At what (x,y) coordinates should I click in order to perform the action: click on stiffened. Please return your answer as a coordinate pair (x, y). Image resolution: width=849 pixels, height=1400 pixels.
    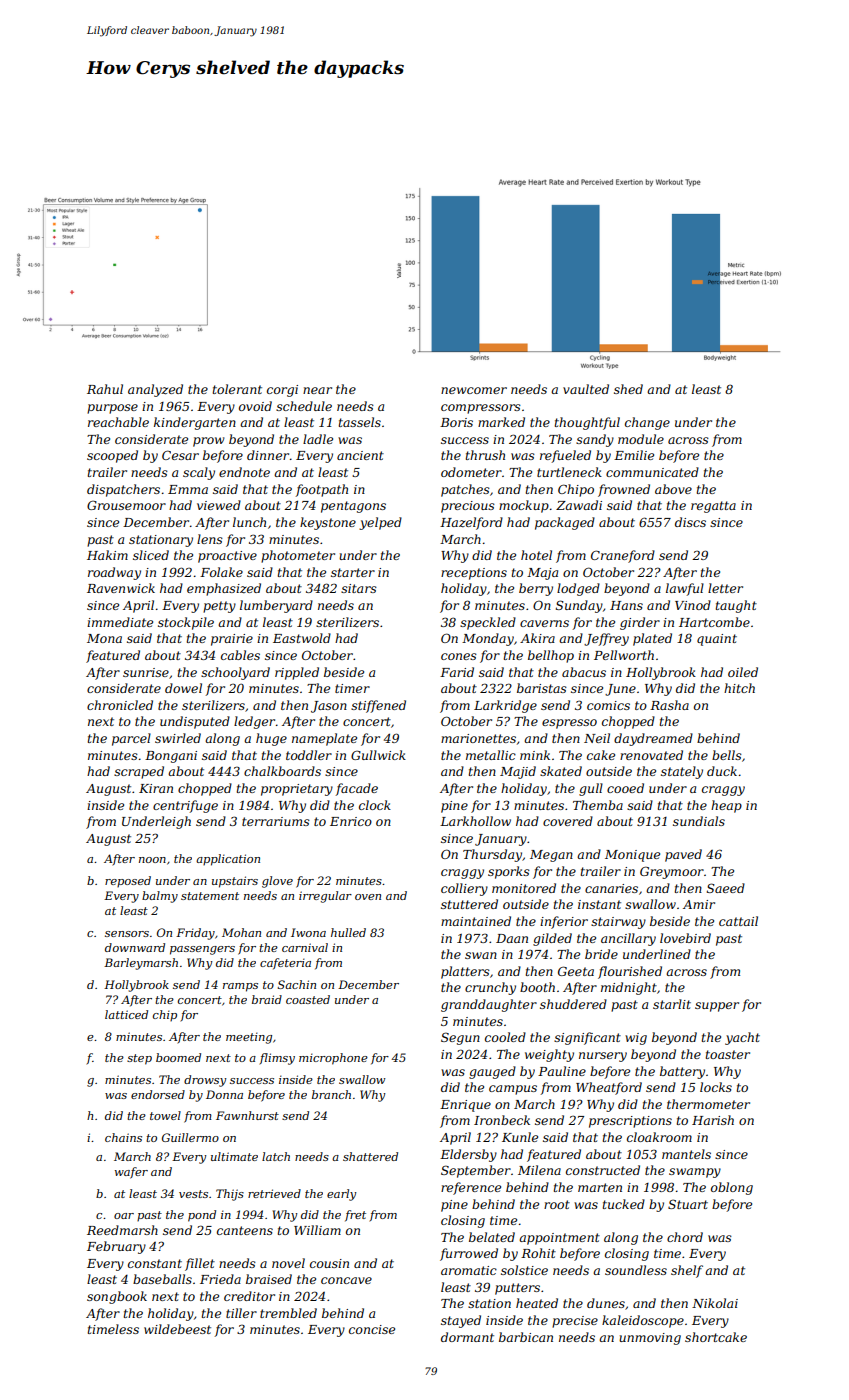
    Looking at the image, I should click on (378, 706).
